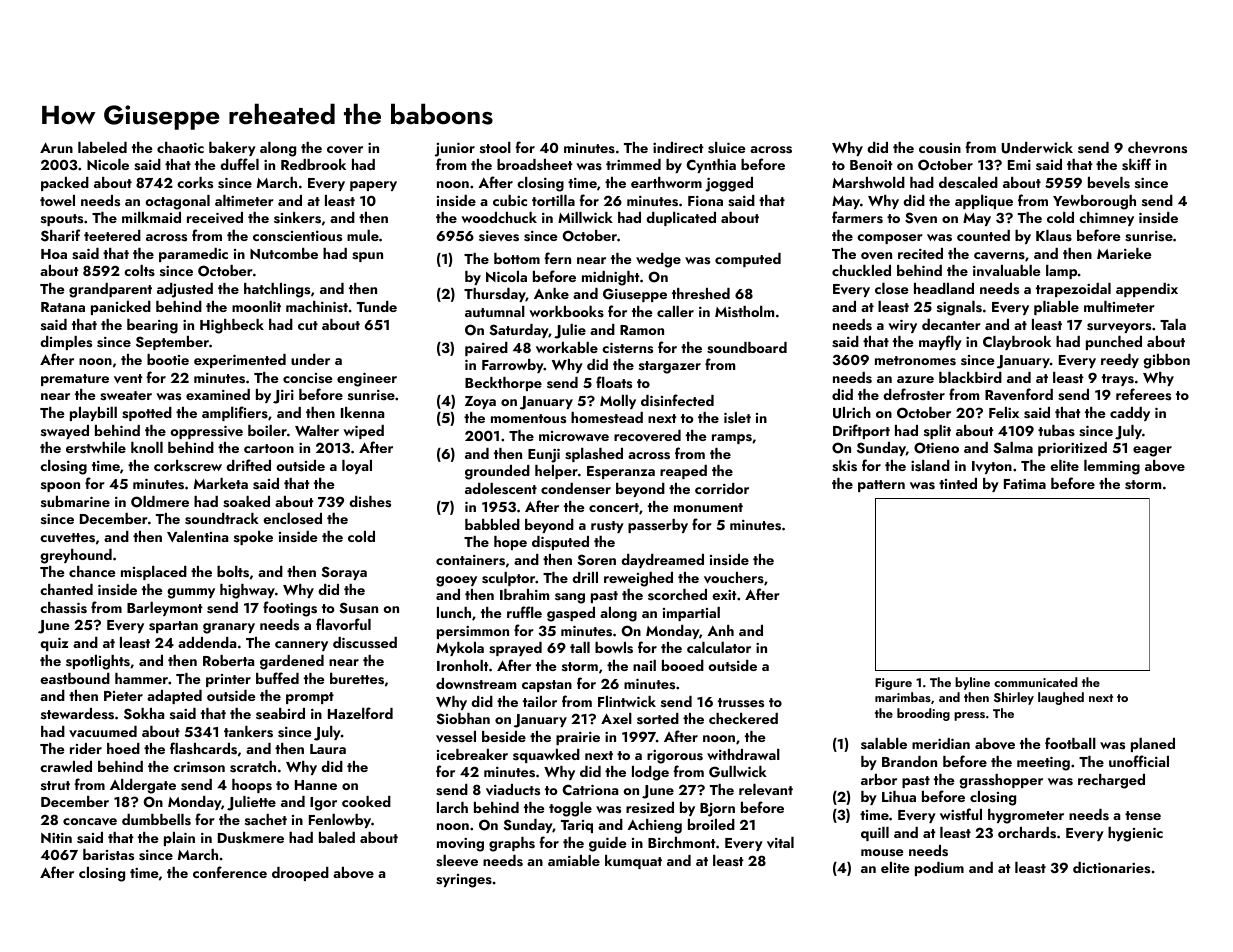 The height and width of the page is (952, 1233). Describe the element at coordinates (495, 311) in the page. I see `autumnal` at that location.
